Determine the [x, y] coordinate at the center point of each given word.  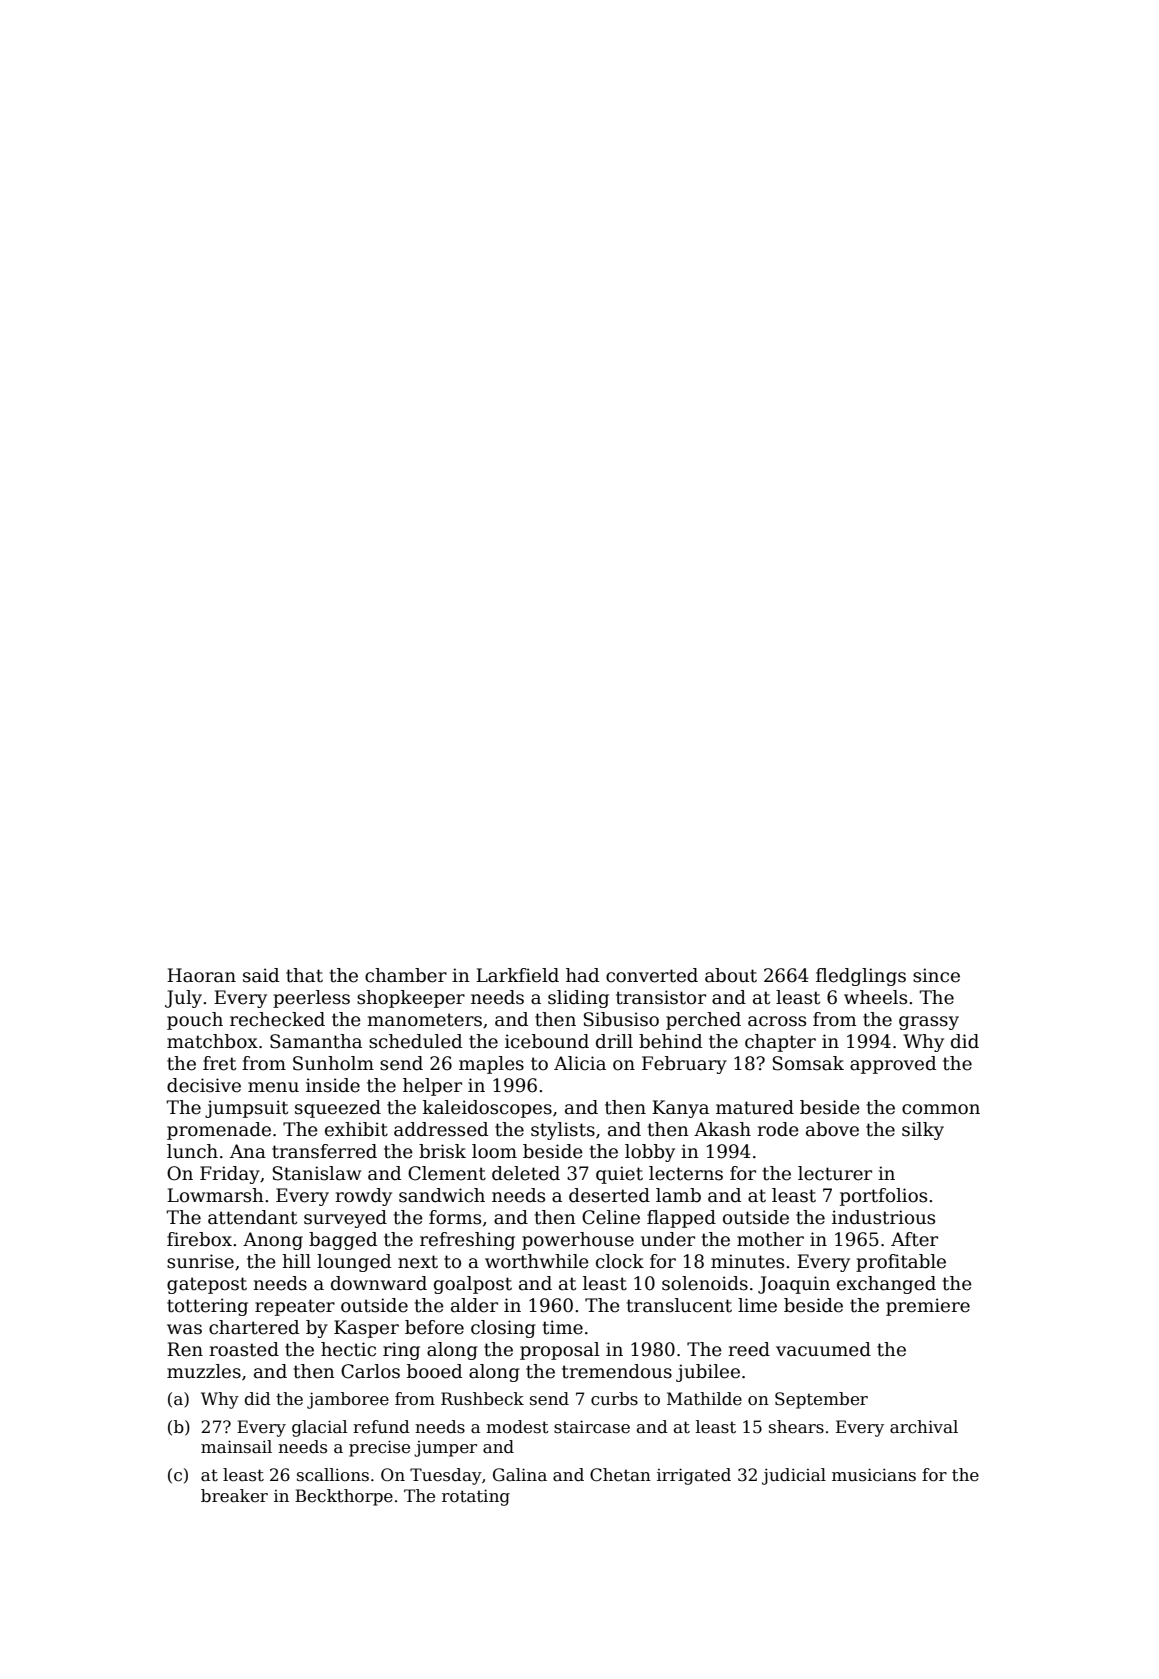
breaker [234, 1496]
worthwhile [537, 1261]
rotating [476, 1497]
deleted [526, 1173]
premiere [928, 1307]
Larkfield [517, 975]
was [184, 1329]
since [936, 975]
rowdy [363, 1197]
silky [923, 1131]
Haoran [201, 975]
